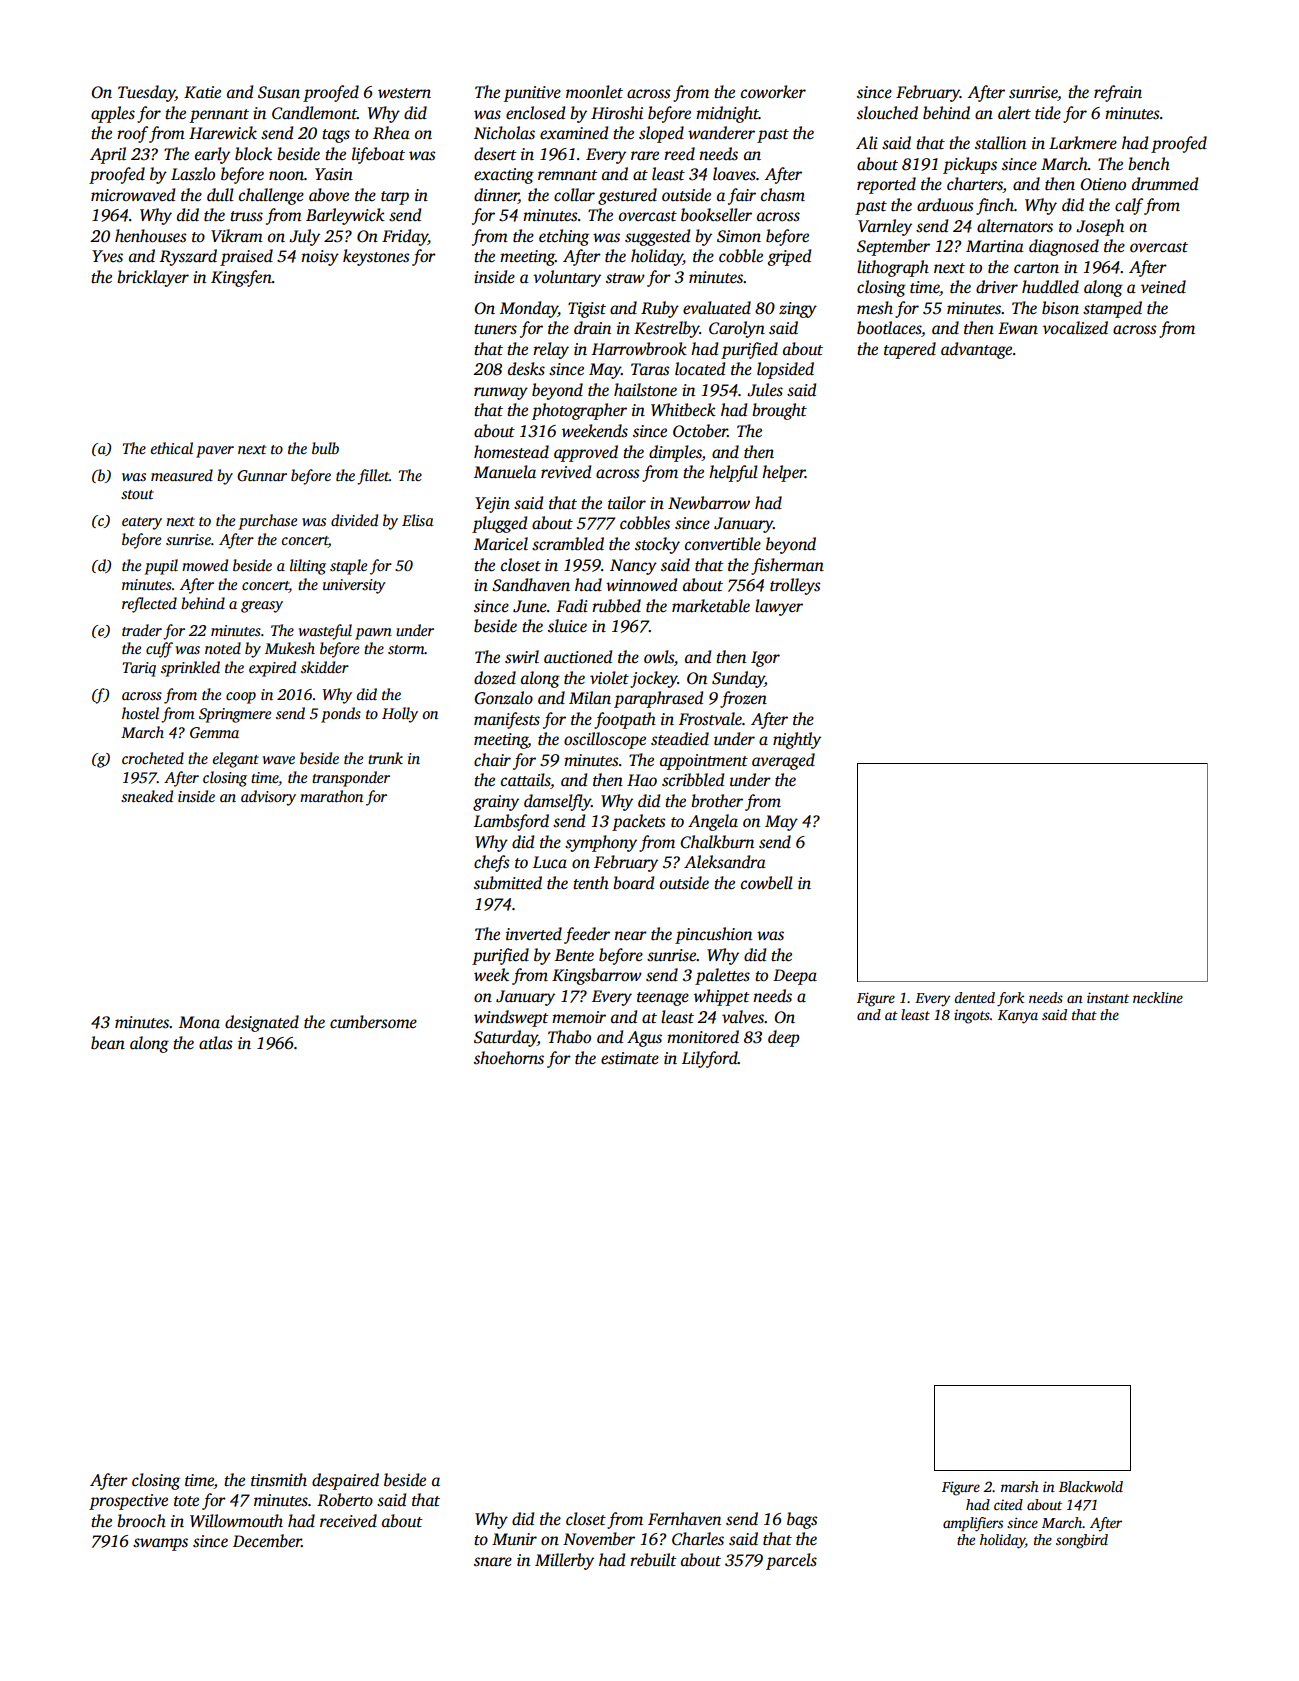  Describe the element at coordinates (1163, 287) in the page. I see `veined` at that location.
